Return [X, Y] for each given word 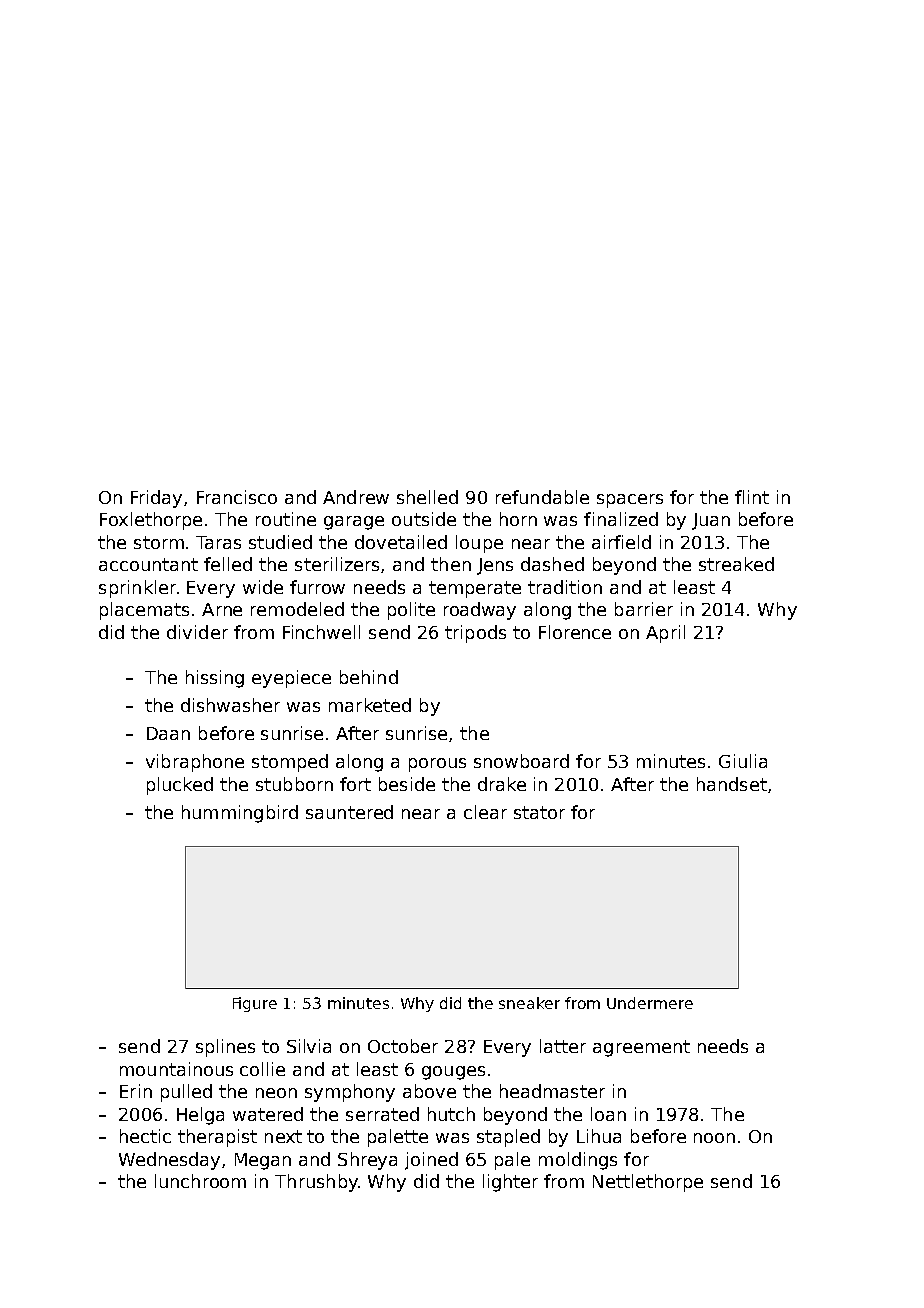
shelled [427, 497]
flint [752, 497]
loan [608, 1114]
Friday [156, 499]
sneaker [529, 1003]
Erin [136, 1091]
